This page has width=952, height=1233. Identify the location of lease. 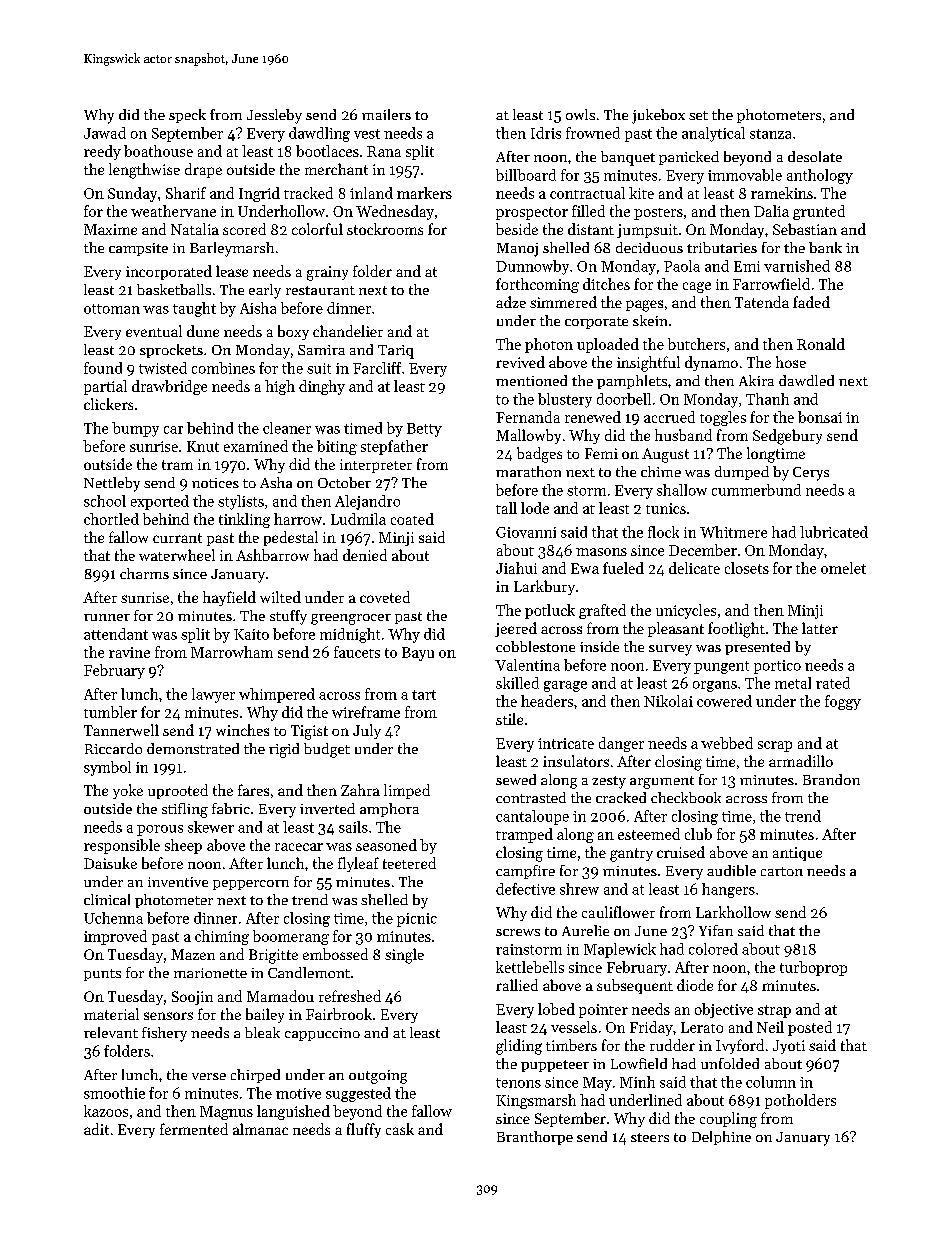
(232, 271).
